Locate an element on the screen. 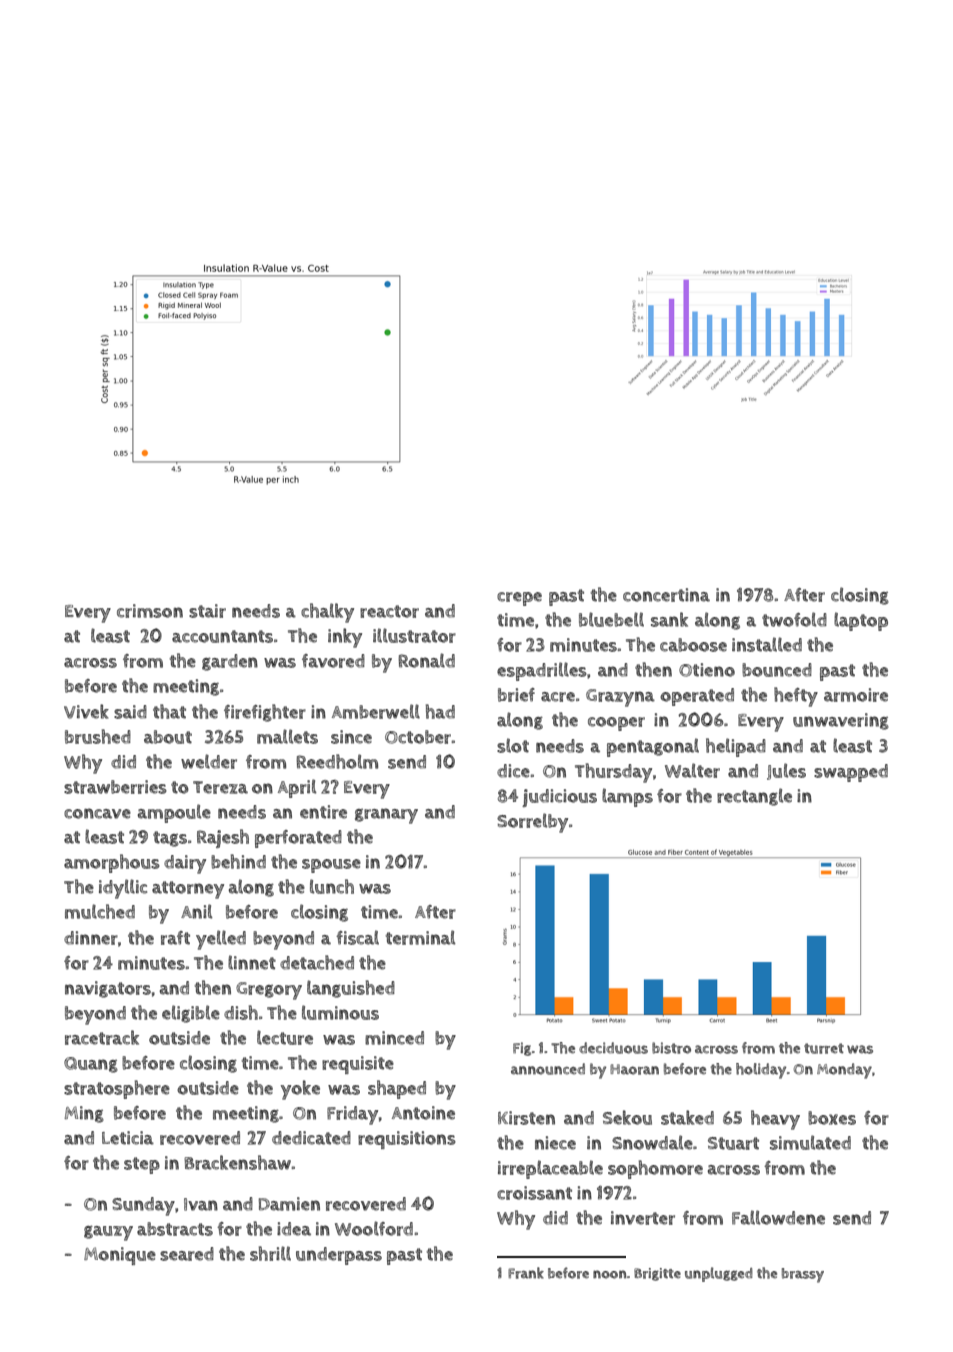 This screenshot has width=953, height=1352. amorphous is located at coordinates (112, 863).
